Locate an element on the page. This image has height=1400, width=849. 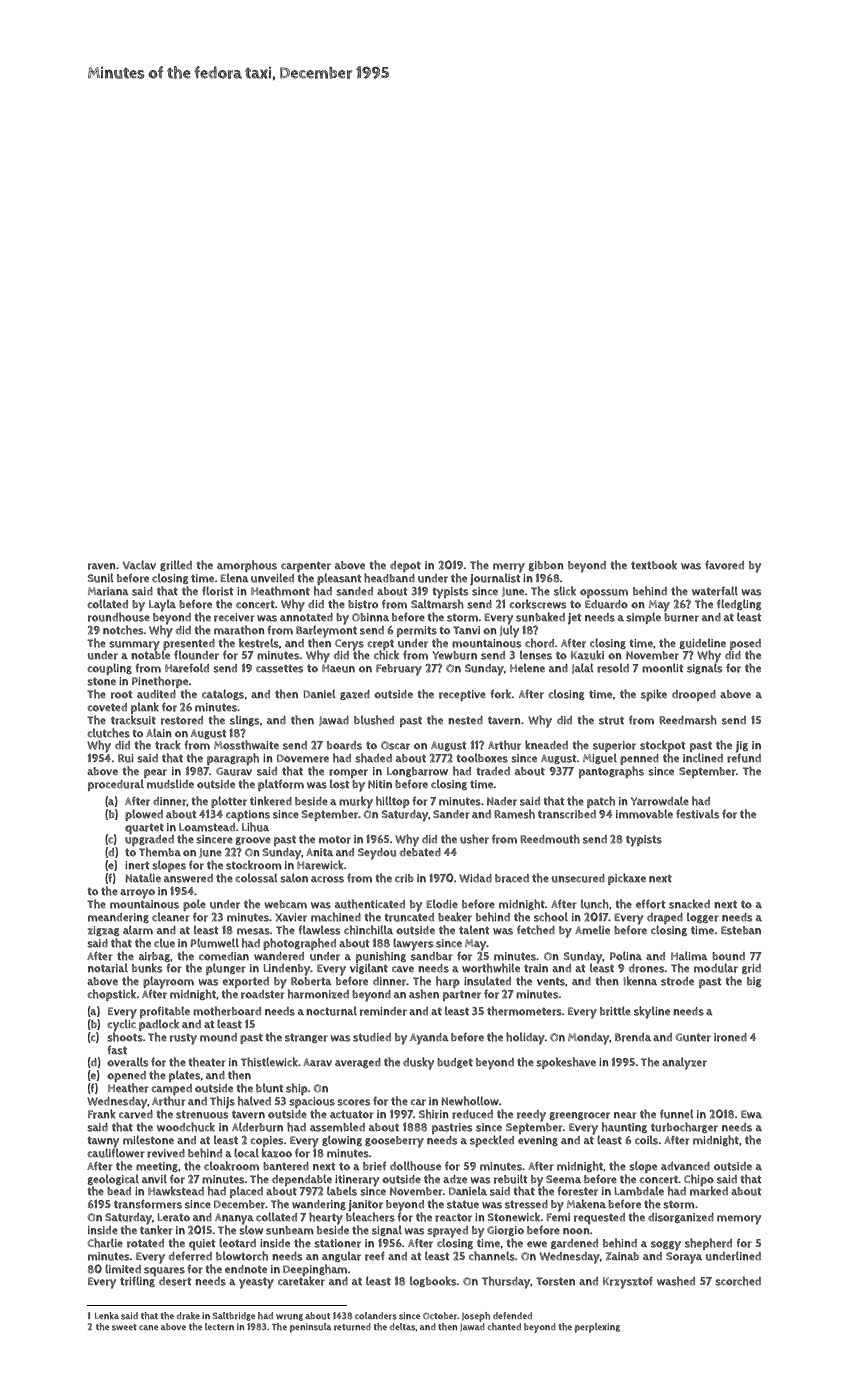
coveted is located at coordinates (107, 707).
